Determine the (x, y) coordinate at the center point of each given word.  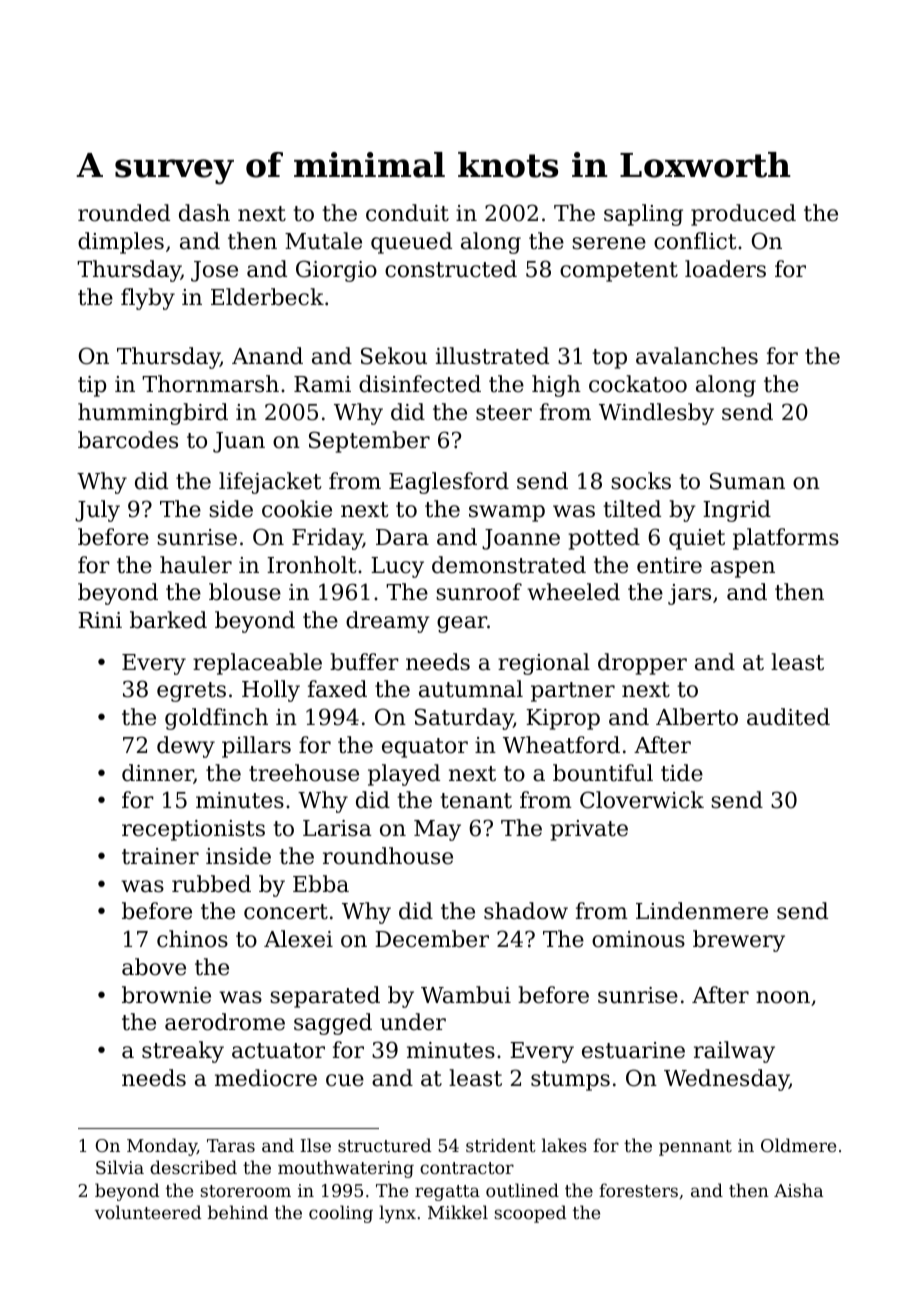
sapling (643, 215)
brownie (166, 995)
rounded (124, 213)
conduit (407, 213)
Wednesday (726, 1080)
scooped (530, 1214)
